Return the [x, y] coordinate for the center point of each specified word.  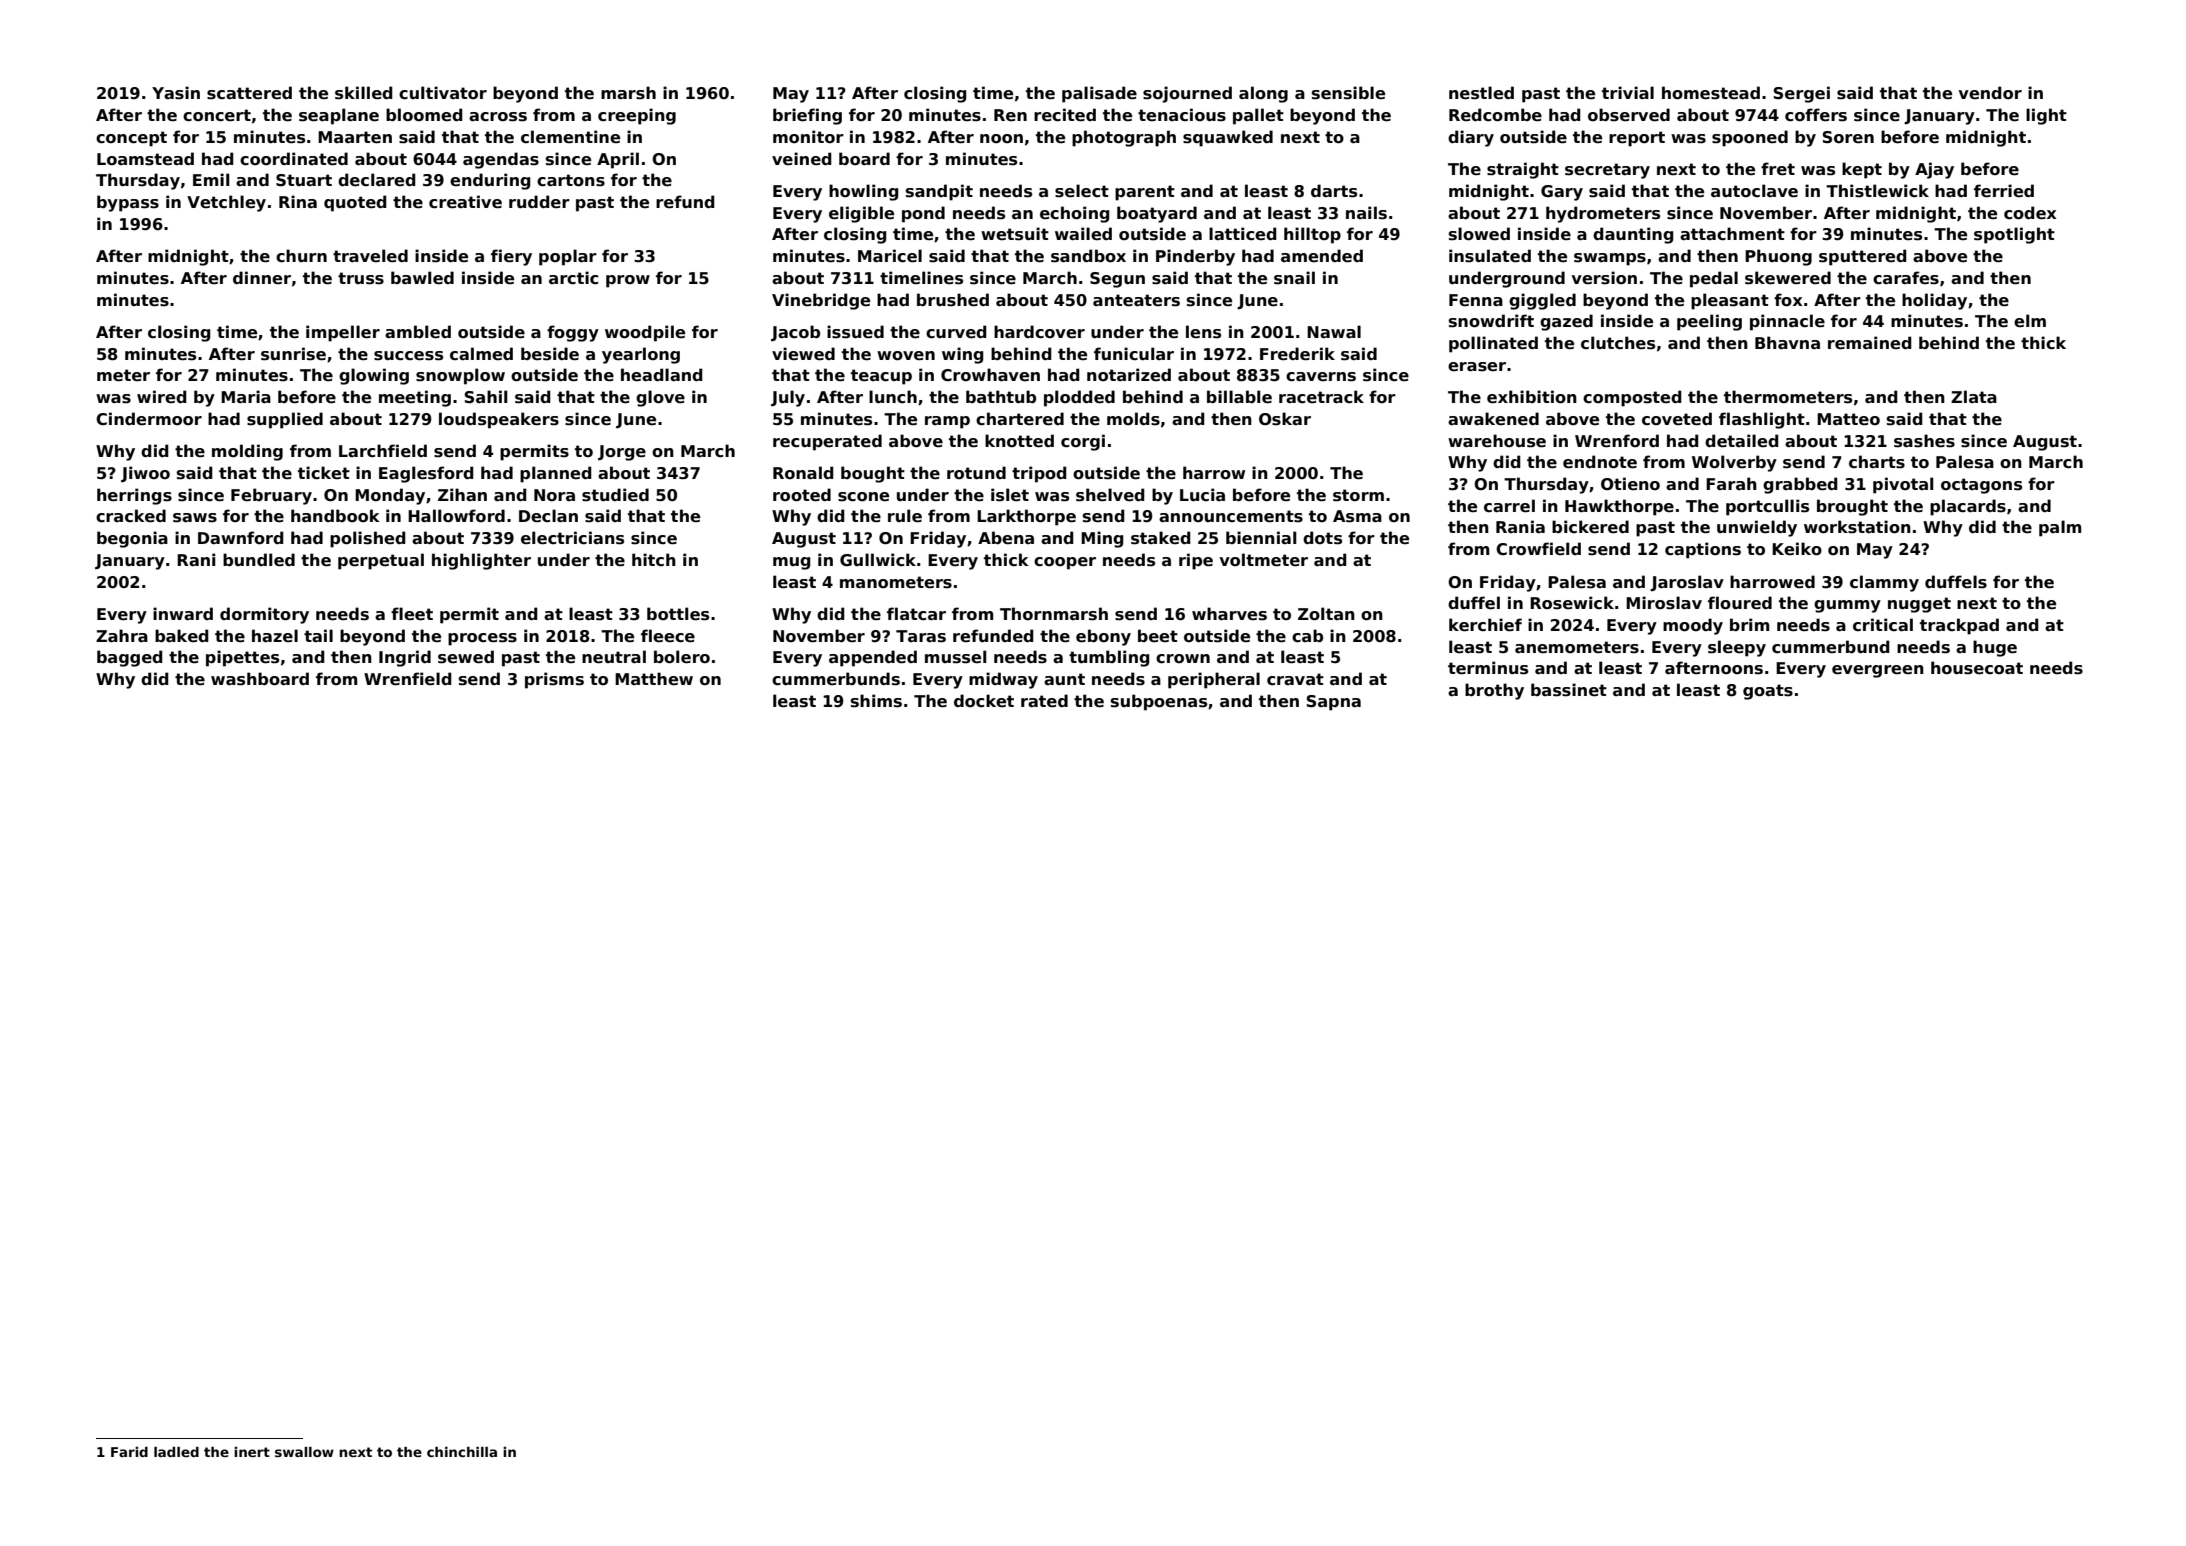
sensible [1348, 93]
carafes [1906, 278]
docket [984, 701]
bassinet [1569, 690]
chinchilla [462, 1452]
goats [1768, 692]
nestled [1481, 93]
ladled [176, 1452]
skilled [364, 93]
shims [876, 701]
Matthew [654, 679]
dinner [262, 278]
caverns [1321, 377]
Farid [129, 1452]
